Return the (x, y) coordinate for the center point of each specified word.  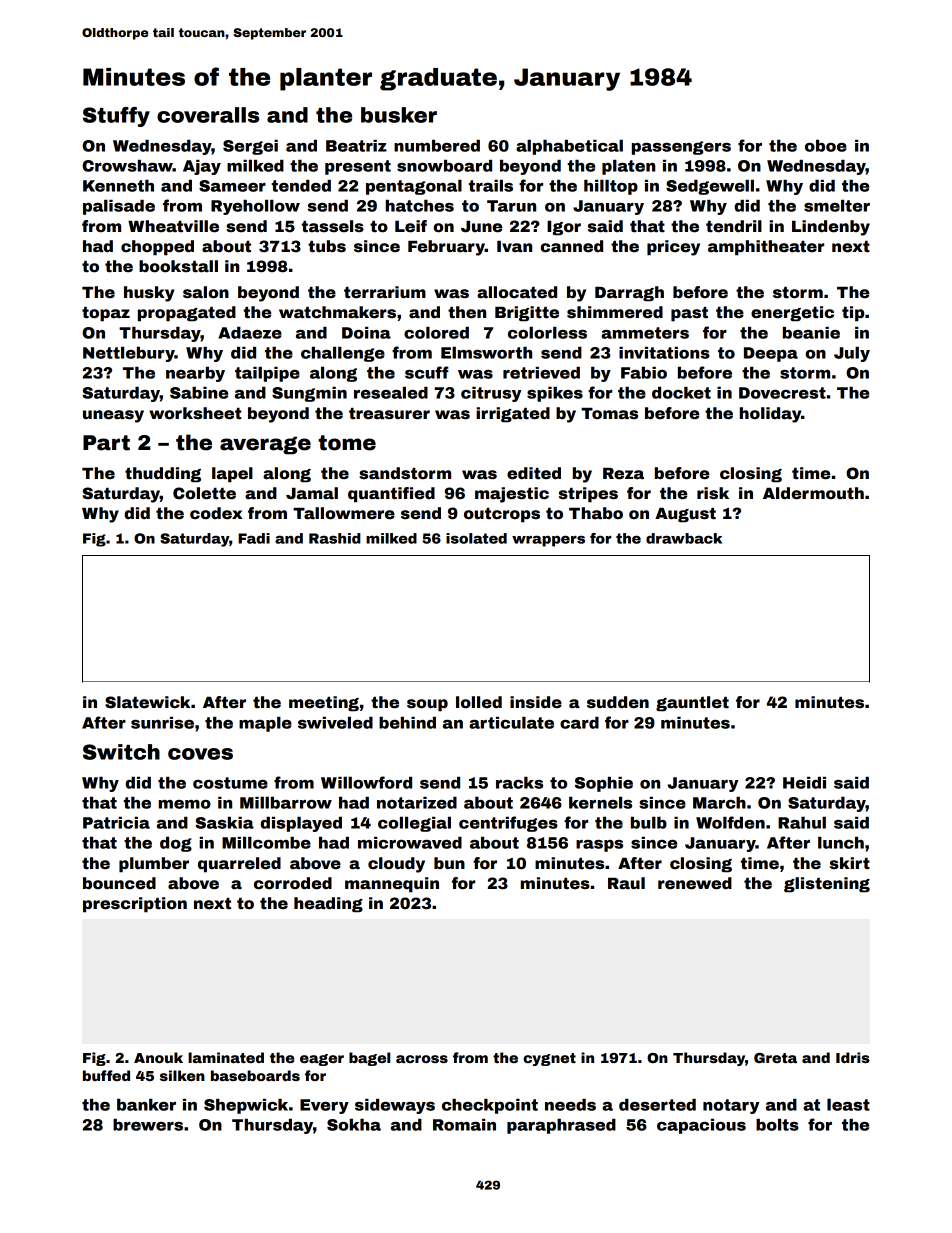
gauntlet (692, 704)
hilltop (611, 187)
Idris (853, 1057)
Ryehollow (255, 207)
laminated (226, 1057)
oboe (826, 146)
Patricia (116, 823)
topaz (106, 314)
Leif (411, 226)
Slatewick (147, 702)
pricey (673, 248)
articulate (511, 723)
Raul (626, 883)
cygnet (549, 1059)
